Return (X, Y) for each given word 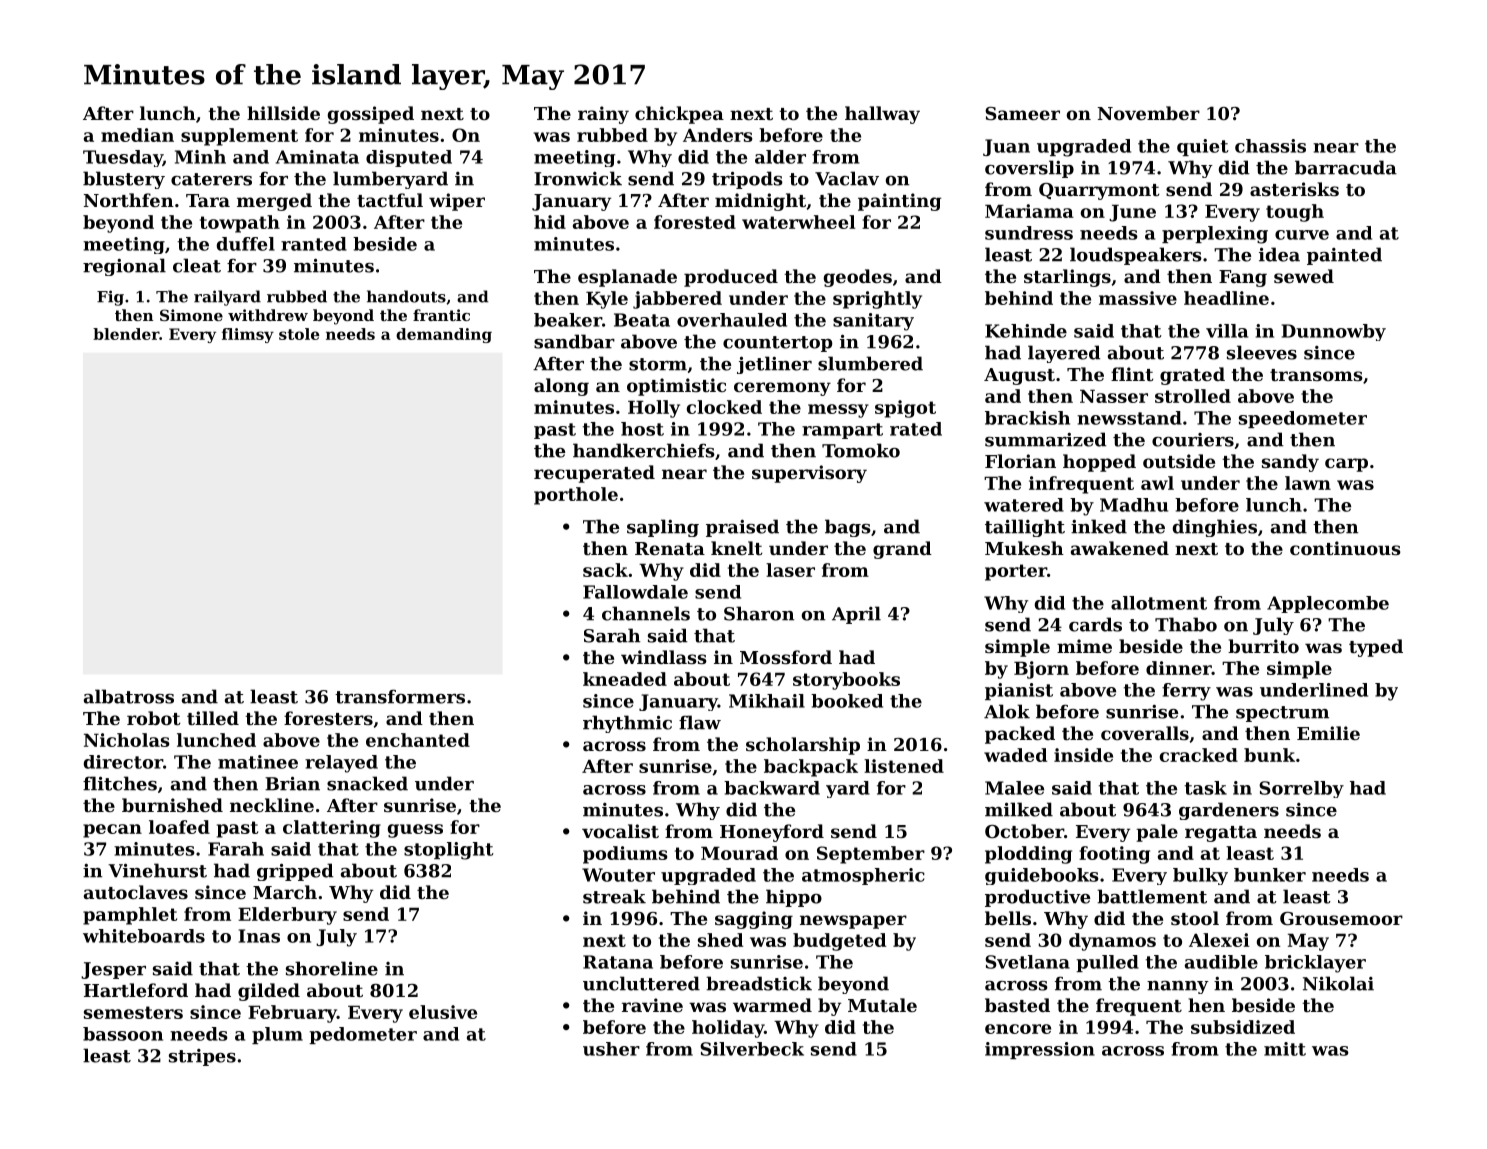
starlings (1067, 278)
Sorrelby (1301, 789)
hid (550, 222)
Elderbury (287, 916)
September (871, 855)
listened (904, 766)
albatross (129, 696)
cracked (1199, 755)
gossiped (371, 115)
